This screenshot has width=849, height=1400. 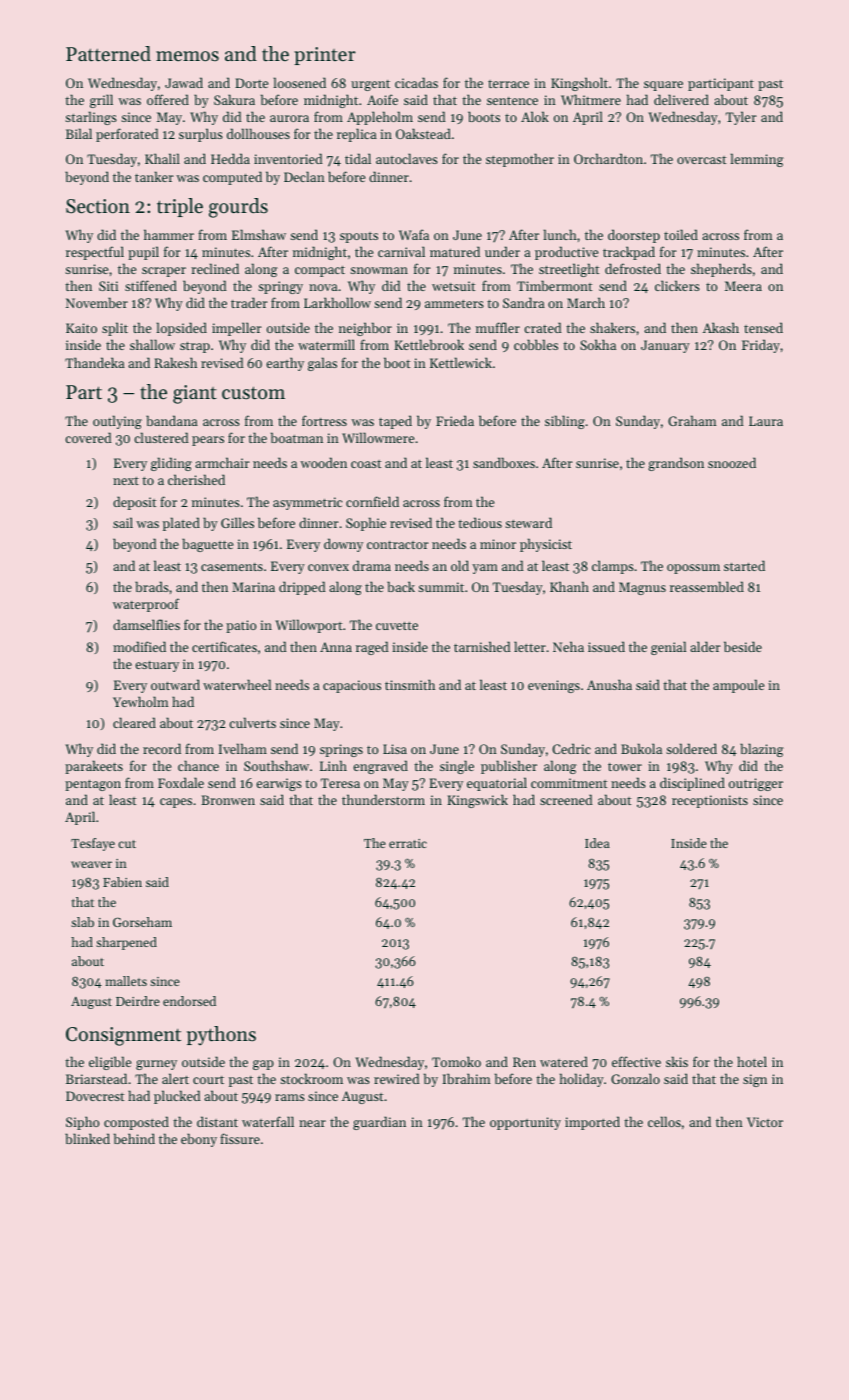 What do you see at coordinates (110, 1063) in the screenshot?
I see `eligible` at bounding box center [110, 1063].
